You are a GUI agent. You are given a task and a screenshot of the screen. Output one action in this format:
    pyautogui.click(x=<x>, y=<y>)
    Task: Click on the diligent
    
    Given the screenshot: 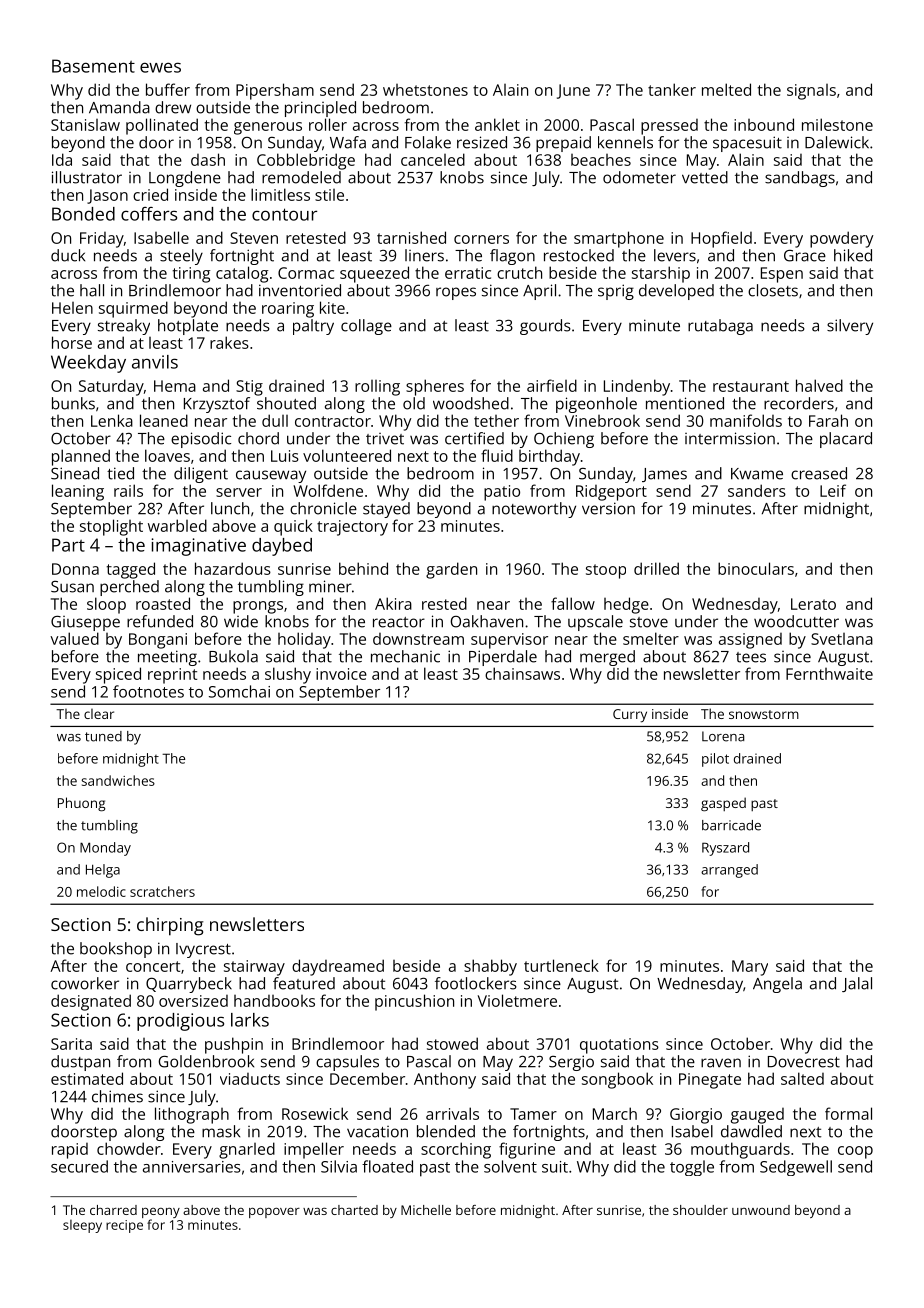 What is the action you would take?
    pyautogui.click(x=201, y=475)
